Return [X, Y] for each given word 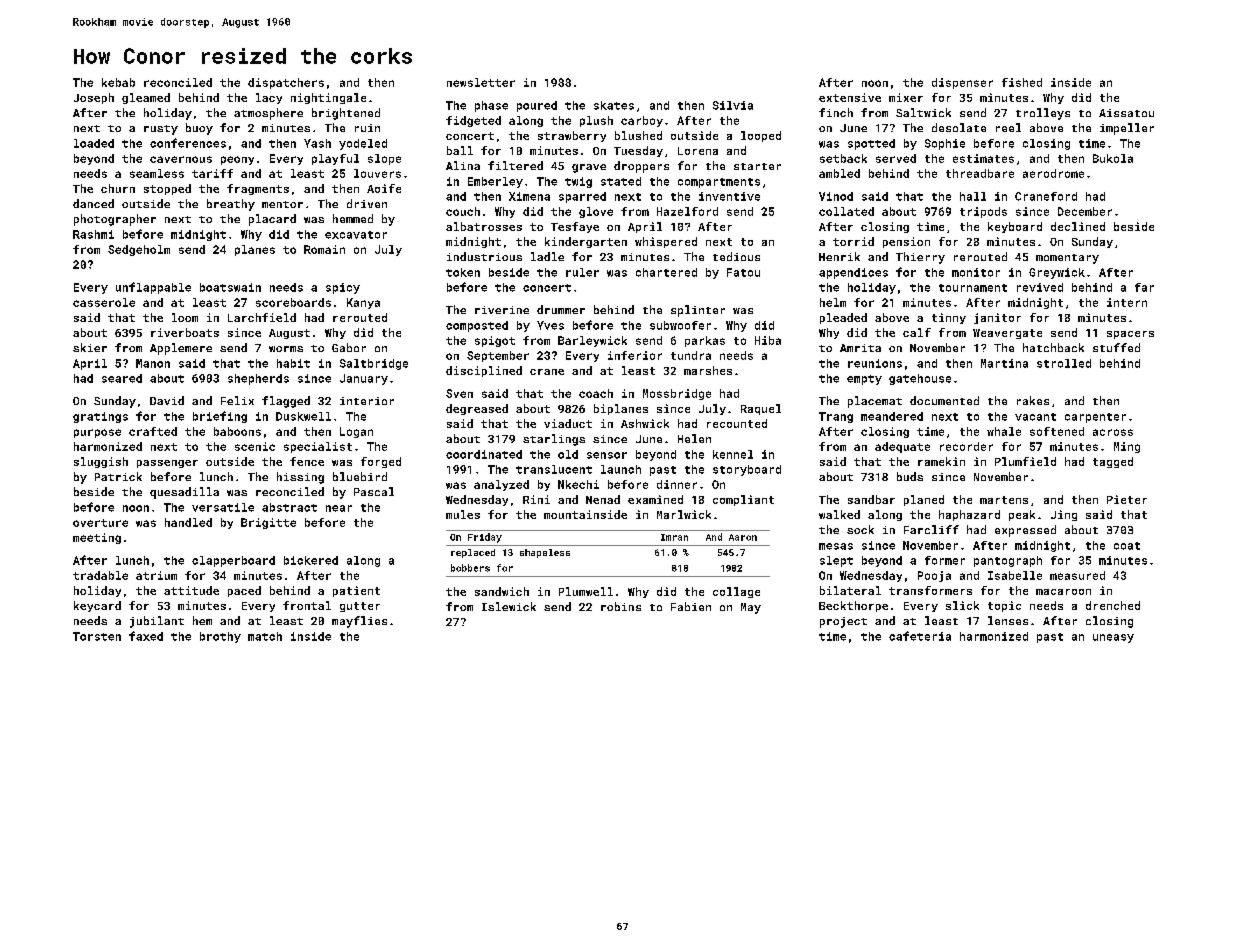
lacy [269, 98]
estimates [983, 158]
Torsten [97, 636]
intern [1127, 302]
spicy [343, 288]
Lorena [698, 151]
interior [367, 401]
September [498, 356]
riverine [502, 310]
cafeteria [920, 636]
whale [1004, 431]
